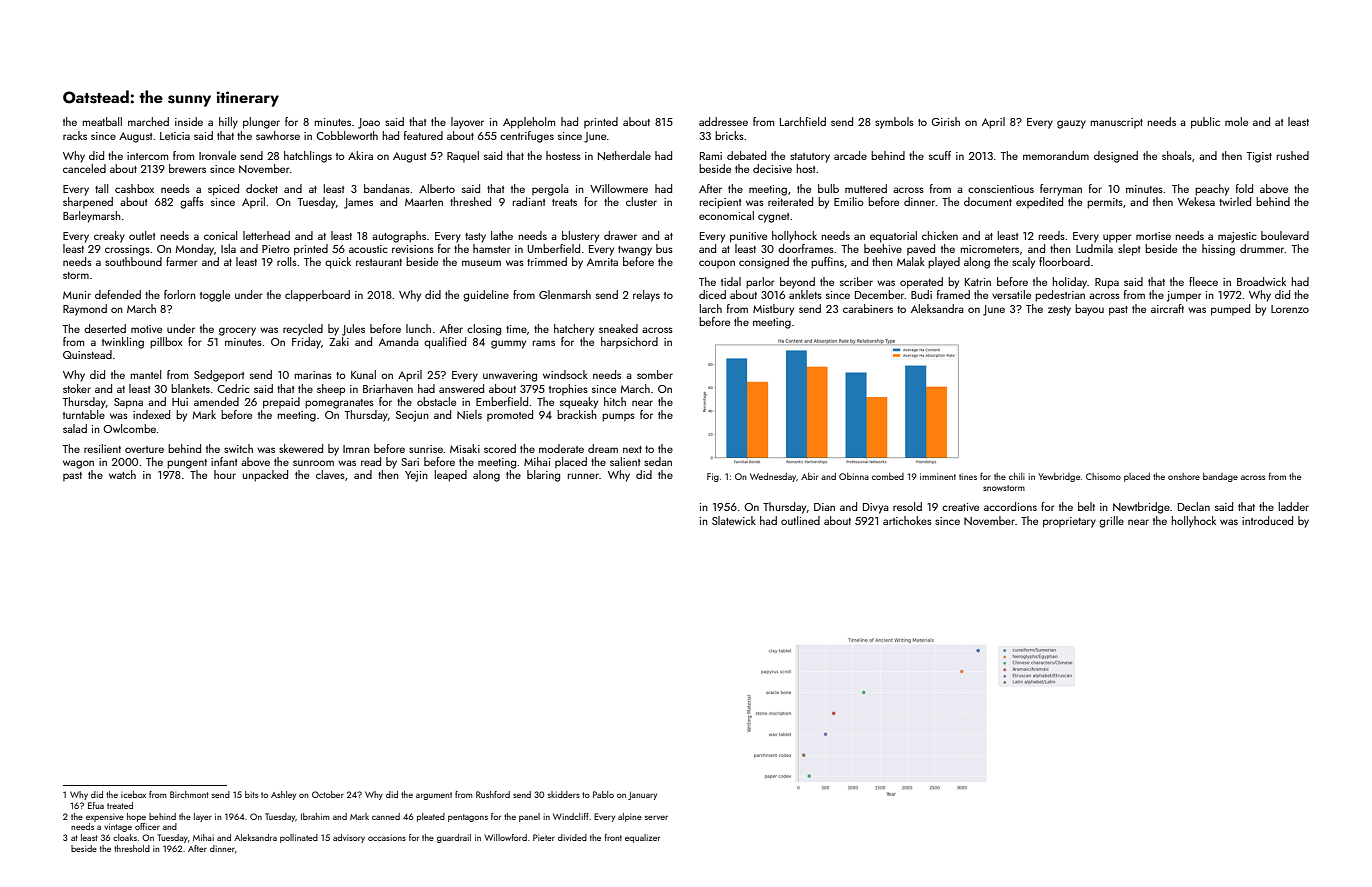 The height and width of the document is (887, 1372). What do you see at coordinates (122, 474) in the document?
I see `watch` at bounding box center [122, 474].
